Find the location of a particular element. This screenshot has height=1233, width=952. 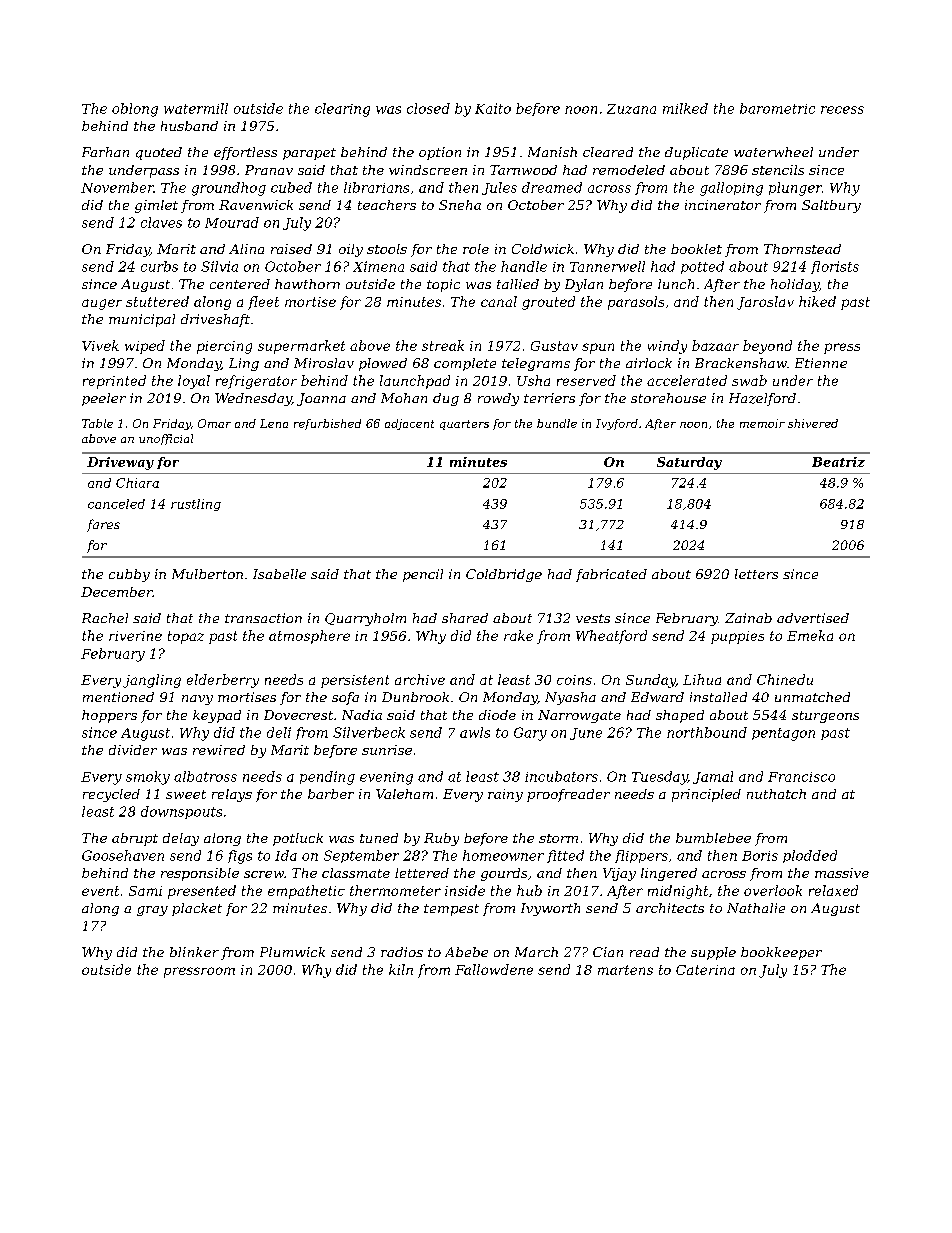

incinerator is located at coordinates (723, 205).
